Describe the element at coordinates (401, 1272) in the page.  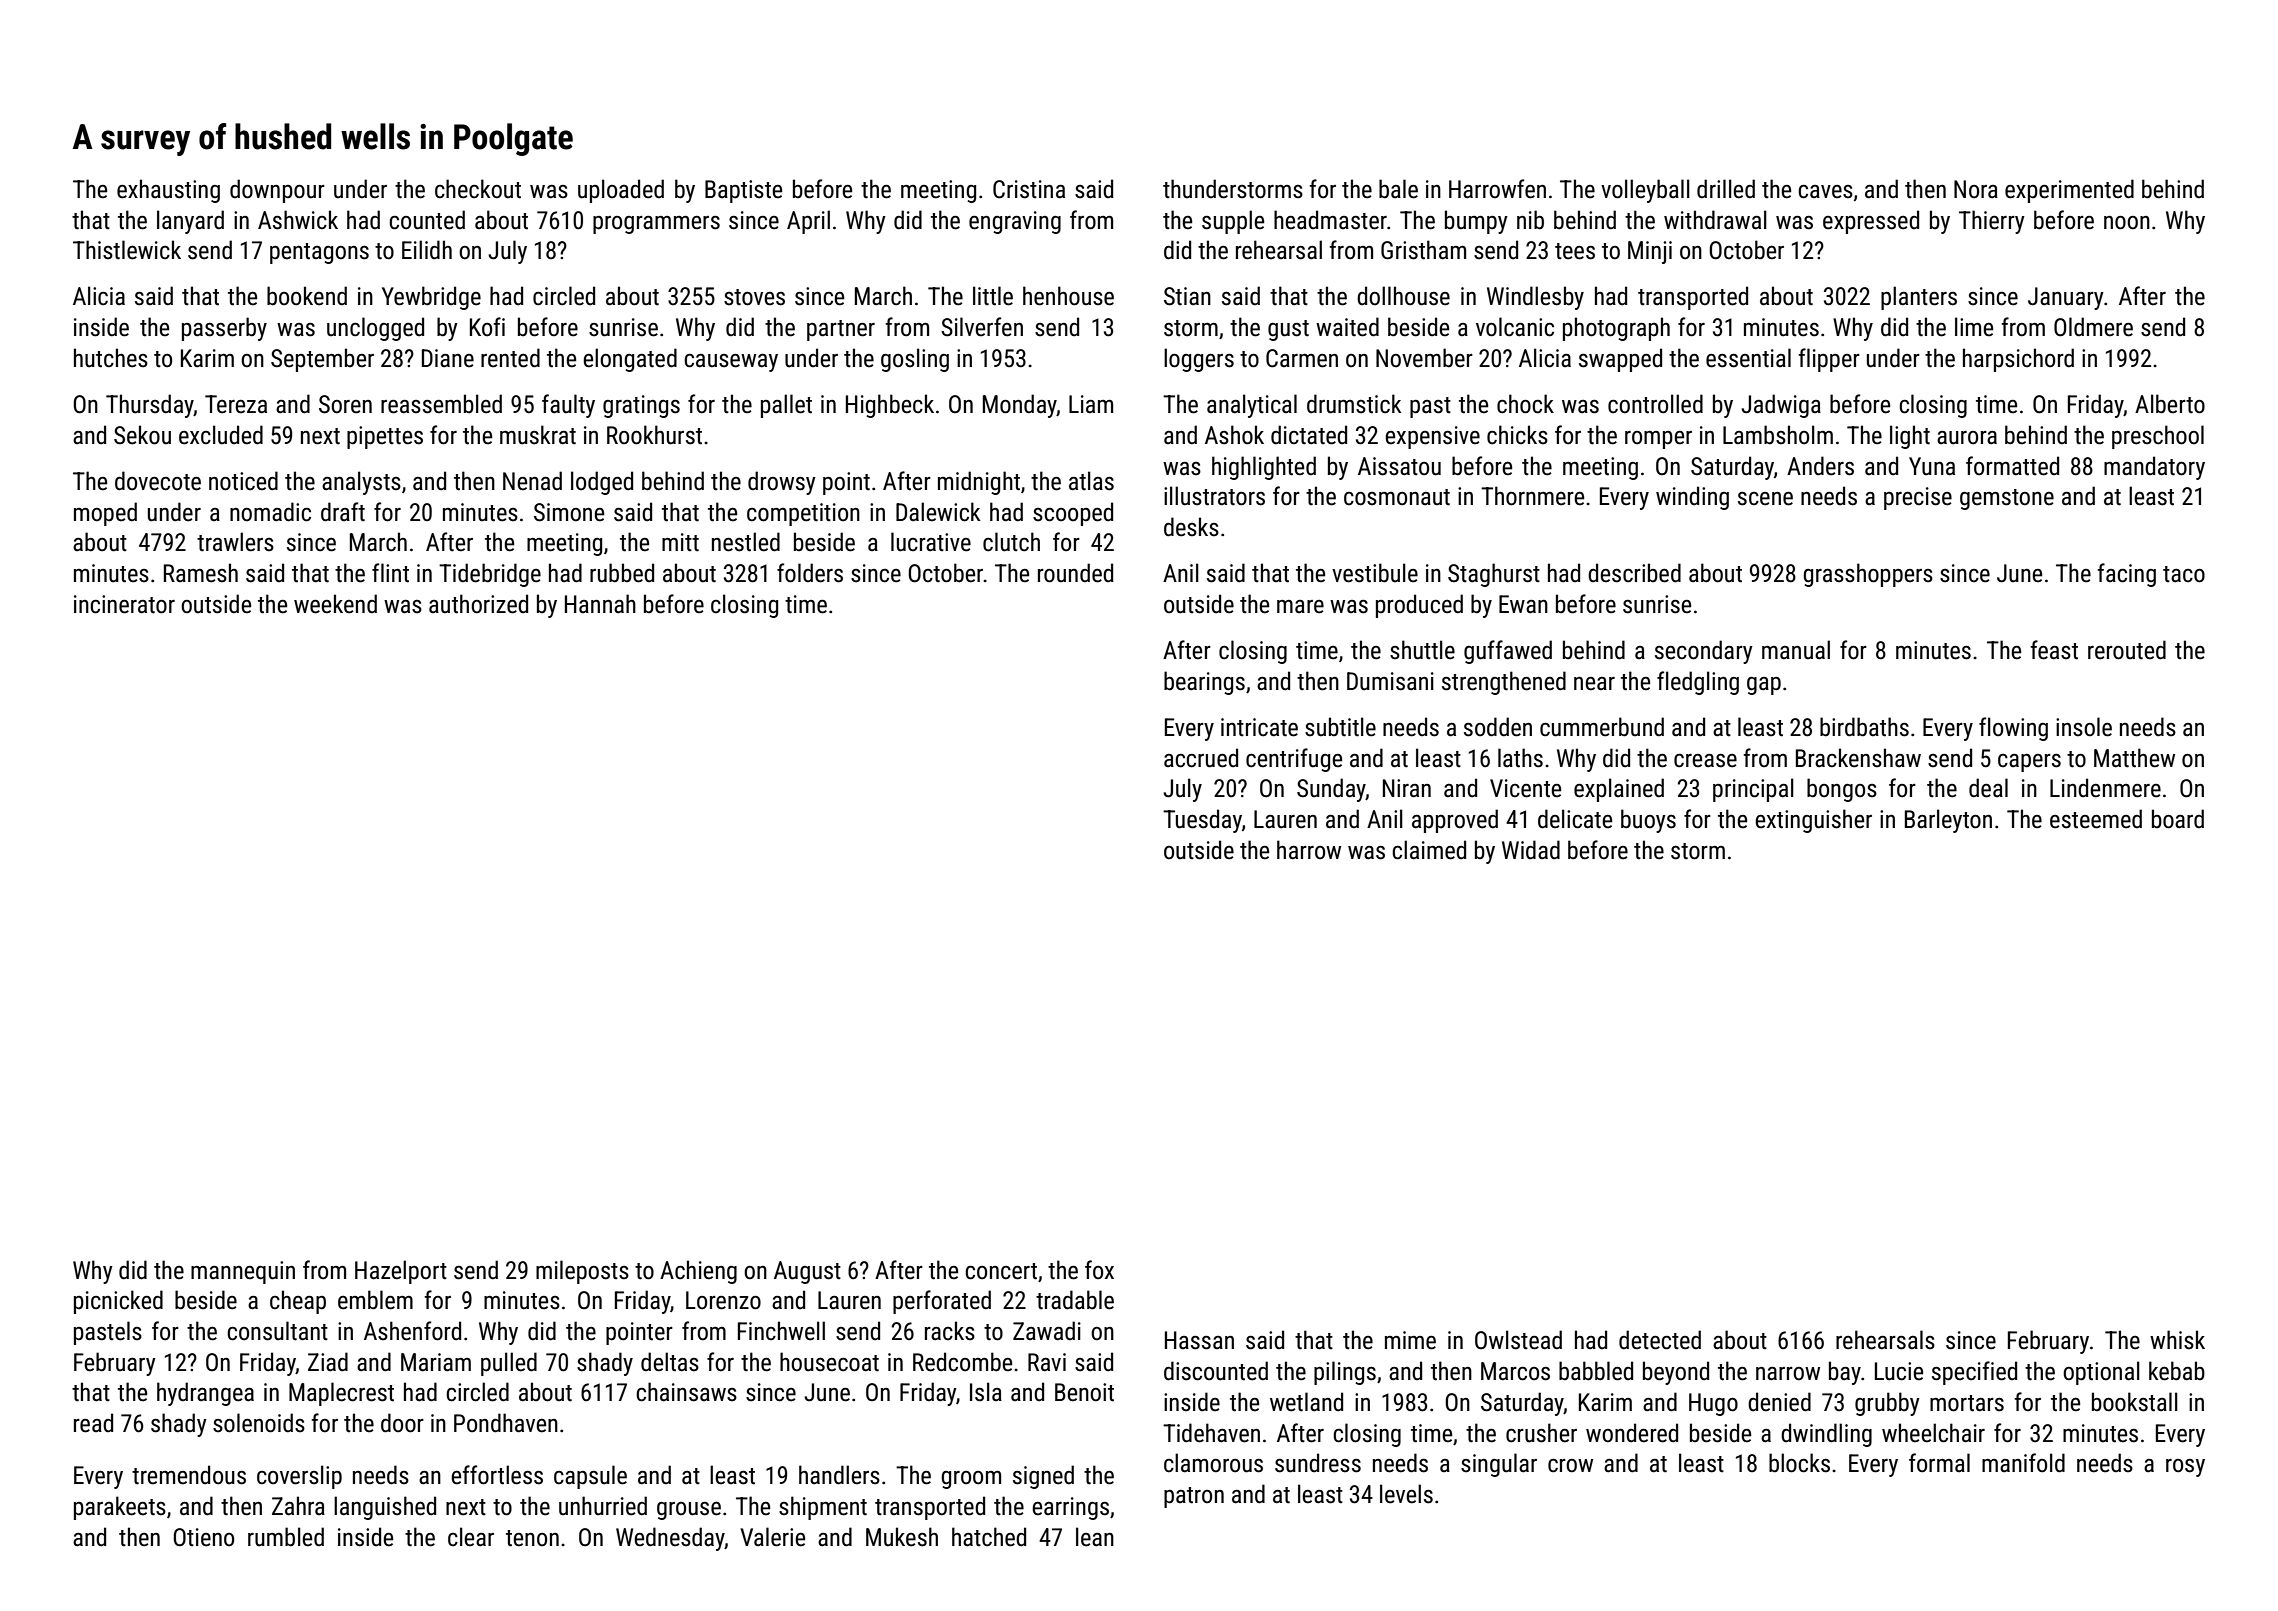
I see `Hazelport` at that location.
